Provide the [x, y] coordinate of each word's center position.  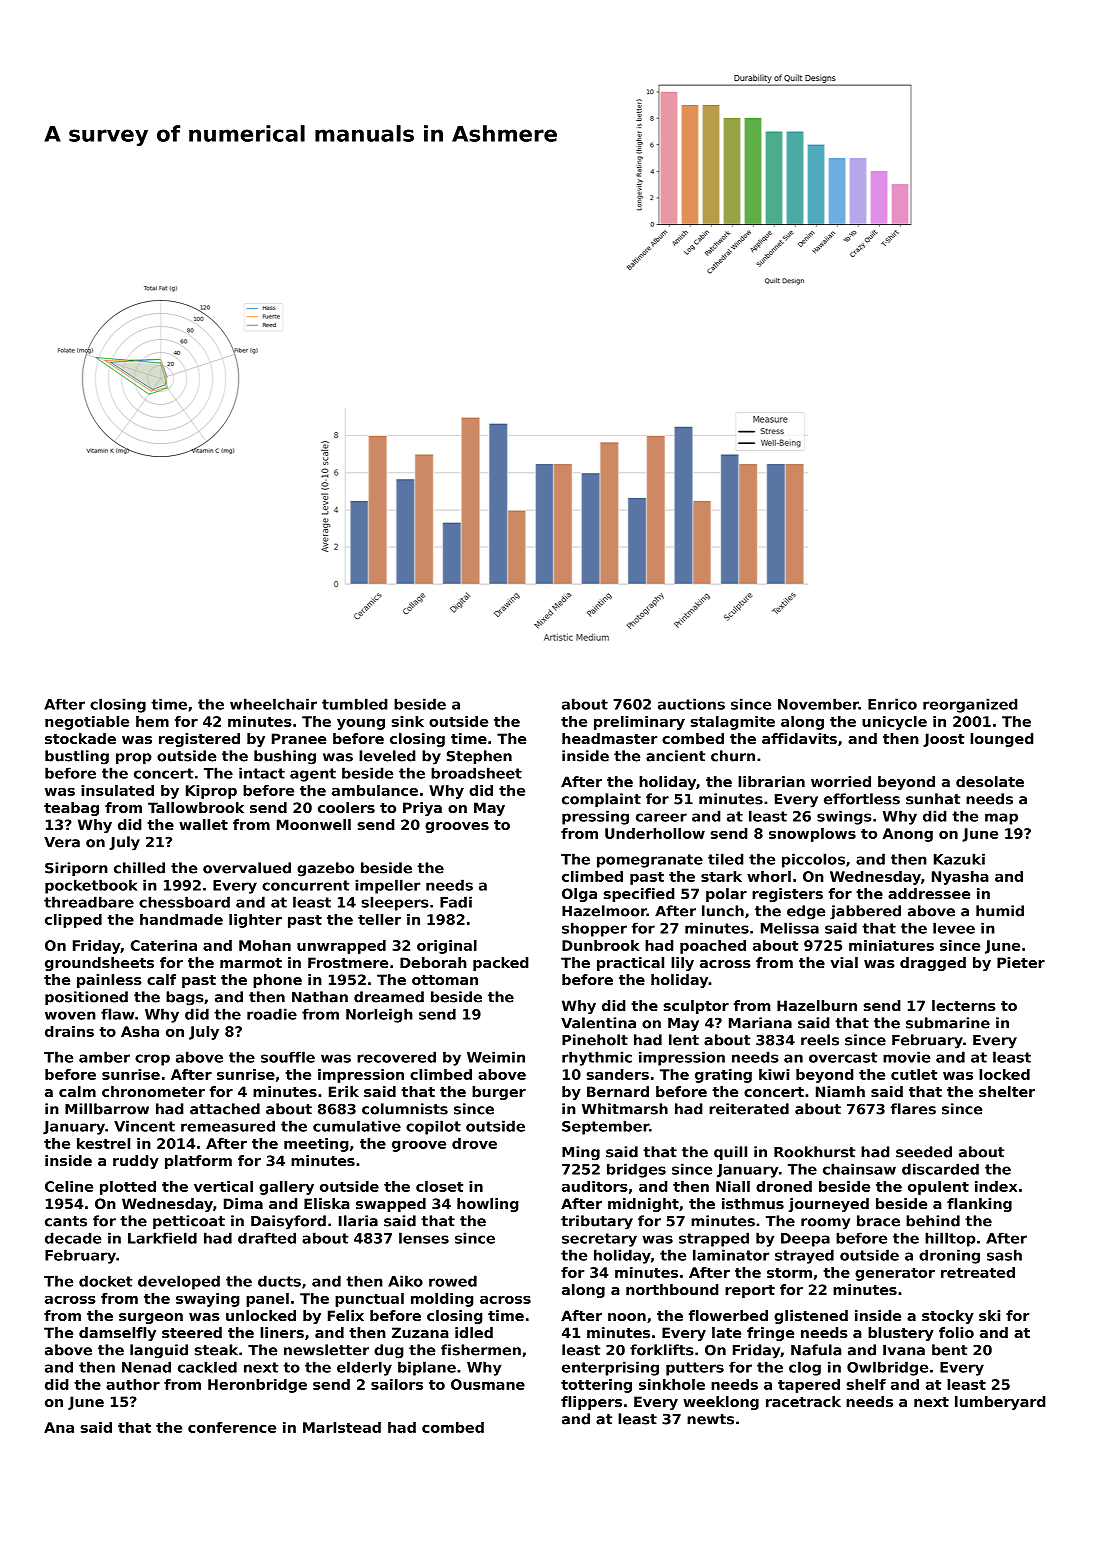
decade [73, 1238]
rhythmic [597, 1058]
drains [69, 1031]
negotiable [87, 723]
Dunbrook [601, 945]
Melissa [790, 928]
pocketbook [91, 886]
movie [906, 1057]
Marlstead [342, 1427]
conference [232, 1427]
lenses [424, 1238]
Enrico [892, 704]
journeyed [829, 1205]
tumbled [354, 704]
